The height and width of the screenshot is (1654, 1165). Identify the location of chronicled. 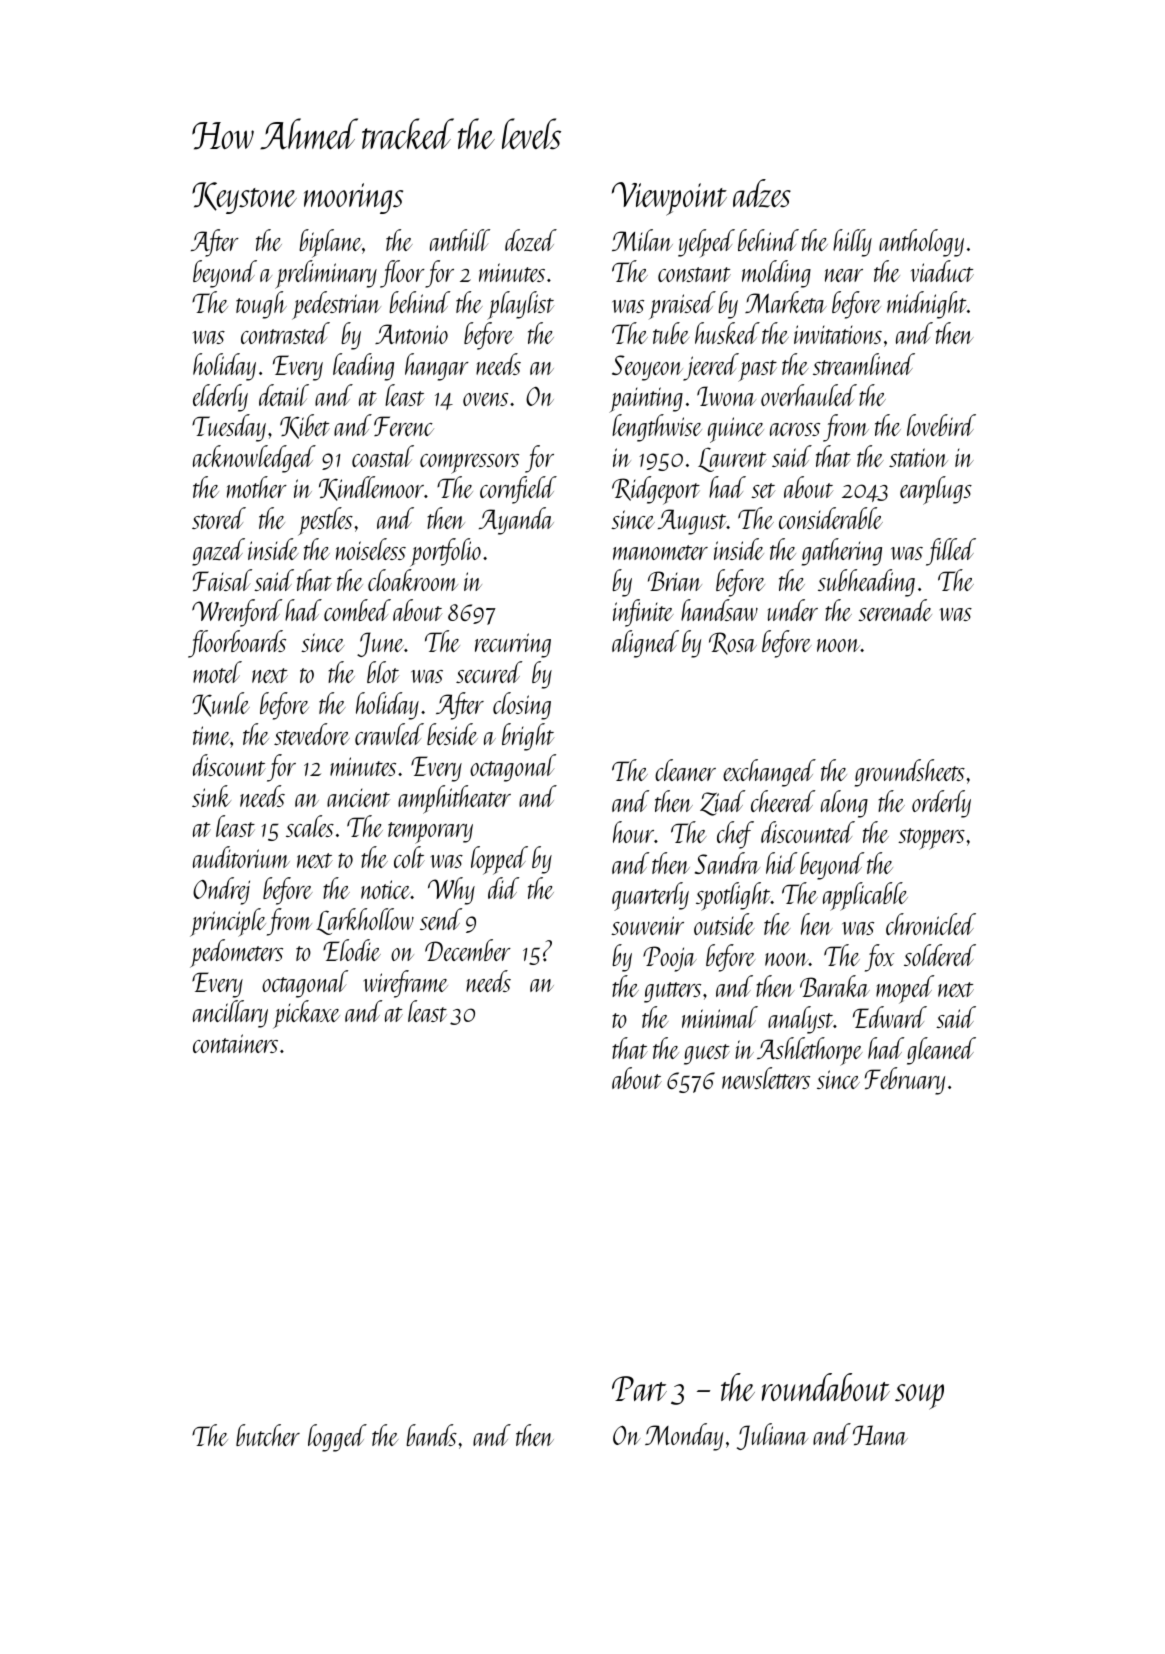
(931, 924).
